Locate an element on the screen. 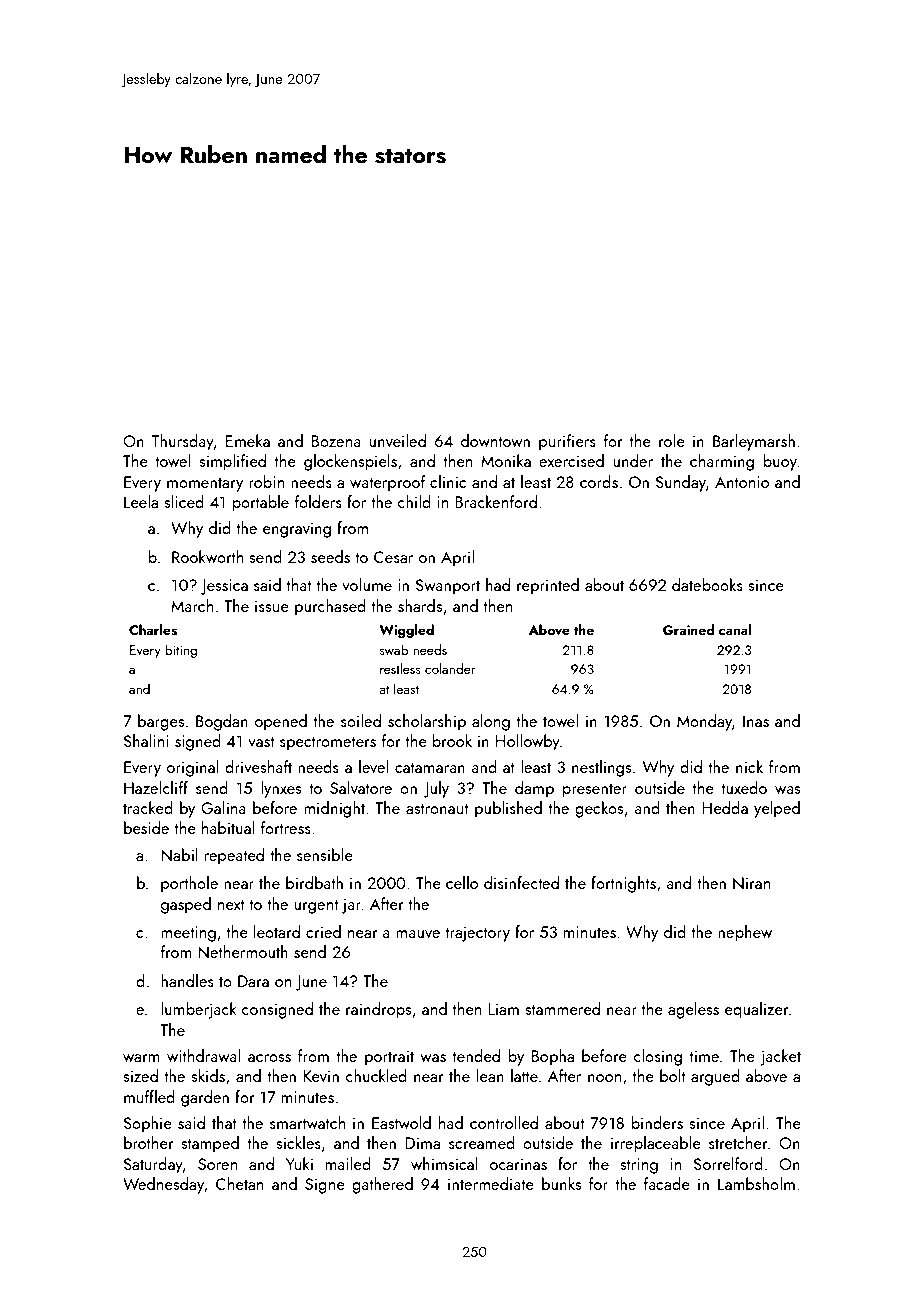  role is located at coordinates (672, 440).
